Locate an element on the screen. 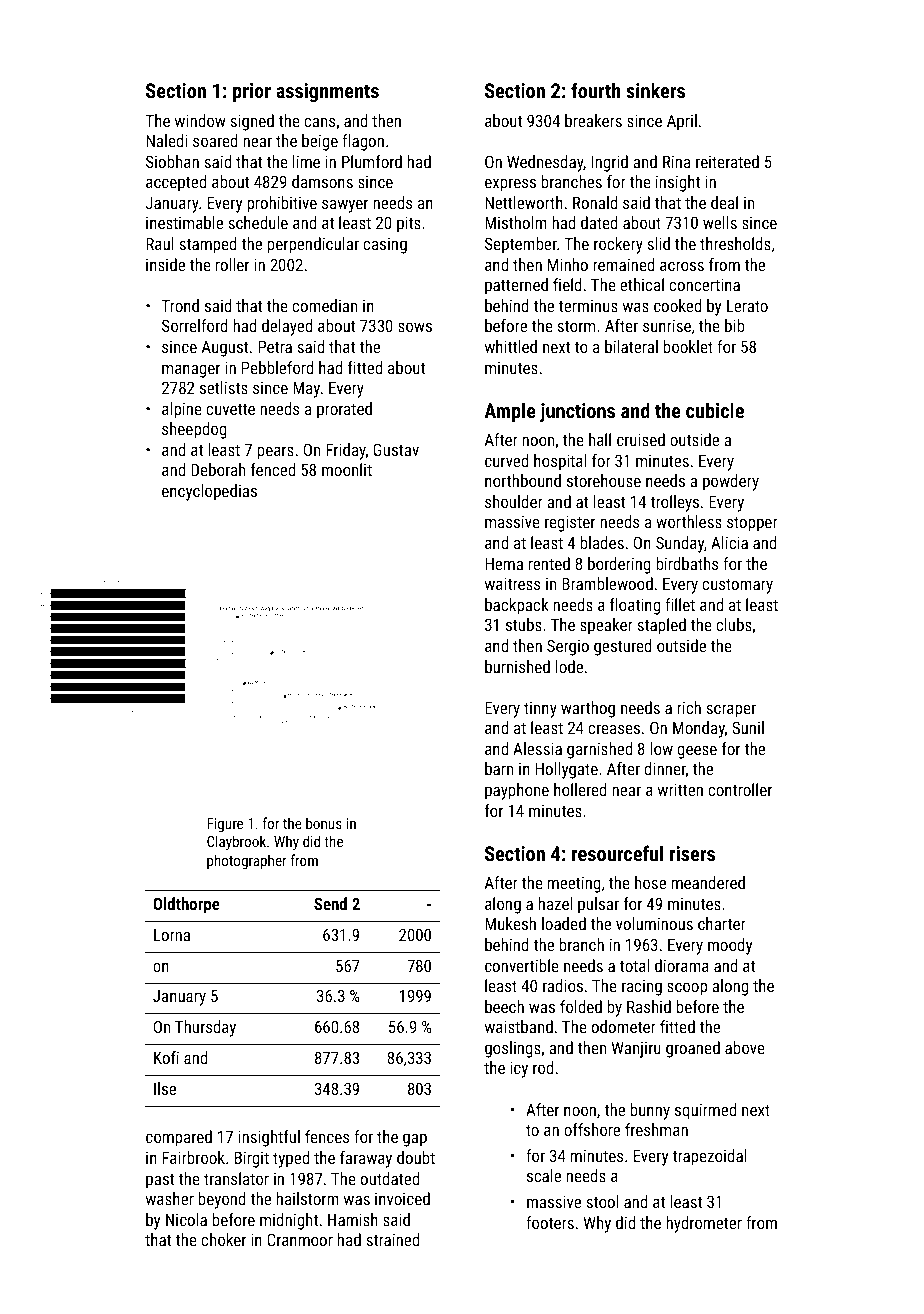  perpendicular is located at coordinates (313, 245).
